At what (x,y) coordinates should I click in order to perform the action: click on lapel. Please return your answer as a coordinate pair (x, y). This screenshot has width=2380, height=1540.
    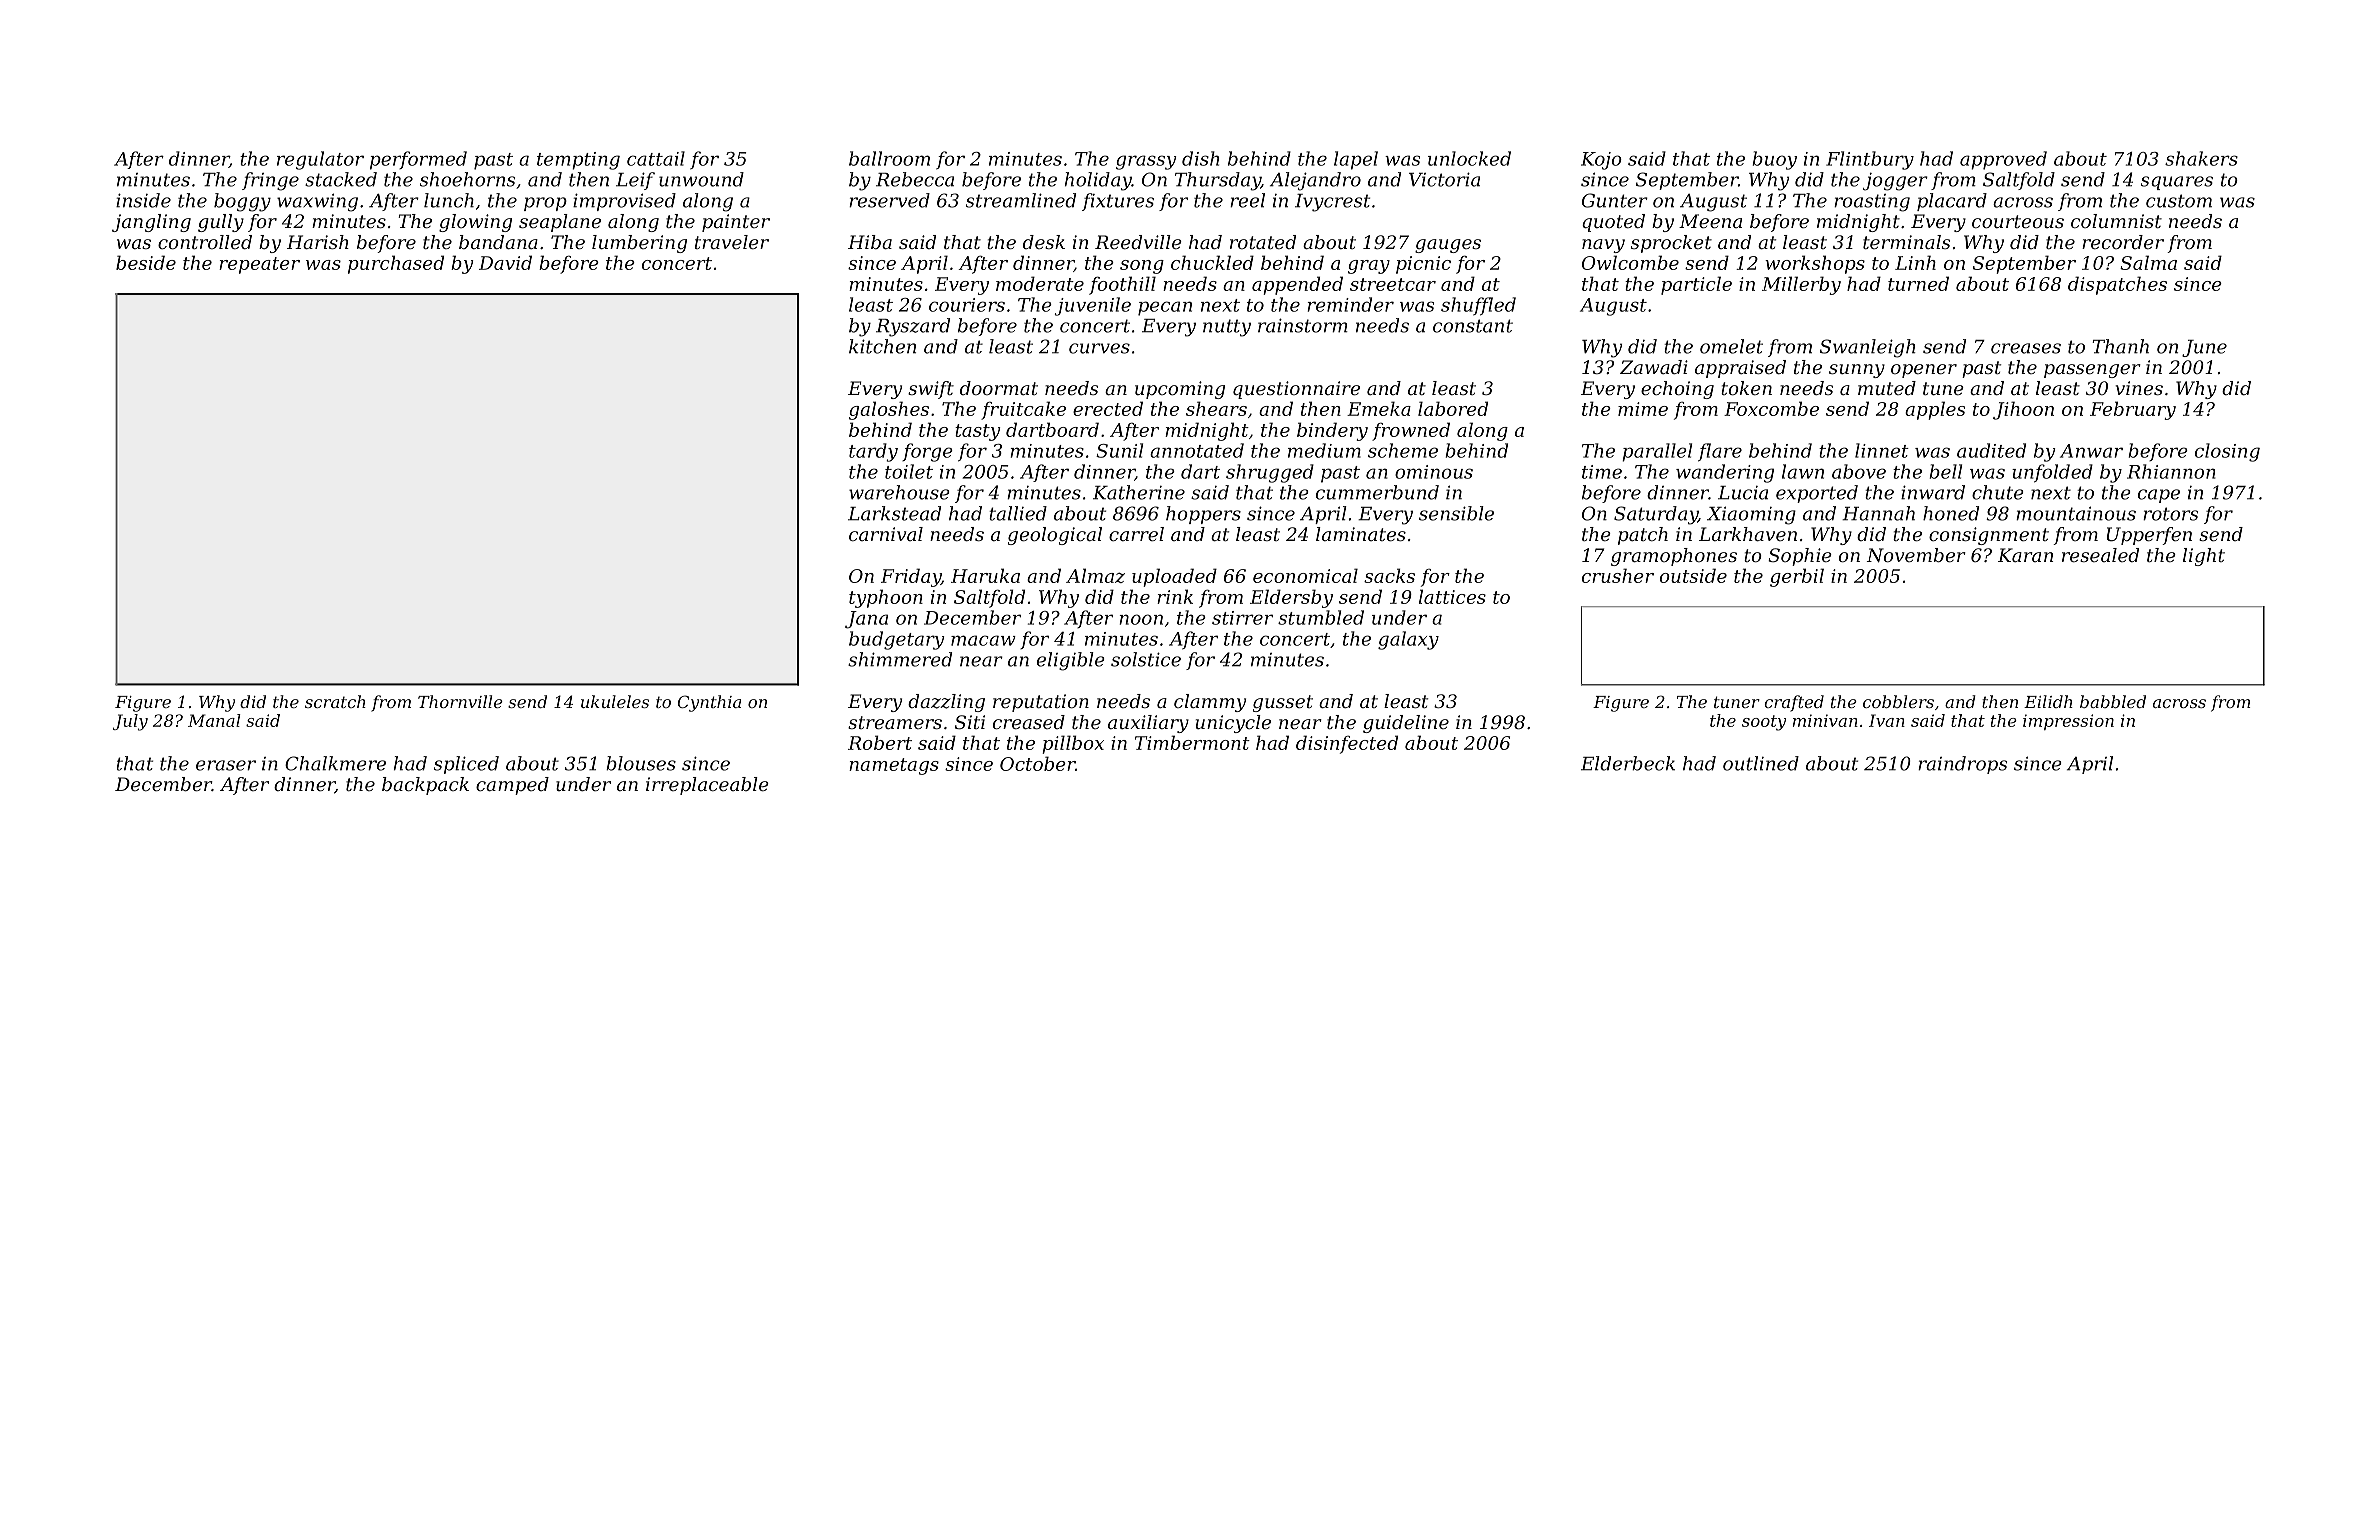
    Looking at the image, I should click on (1356, 160).
